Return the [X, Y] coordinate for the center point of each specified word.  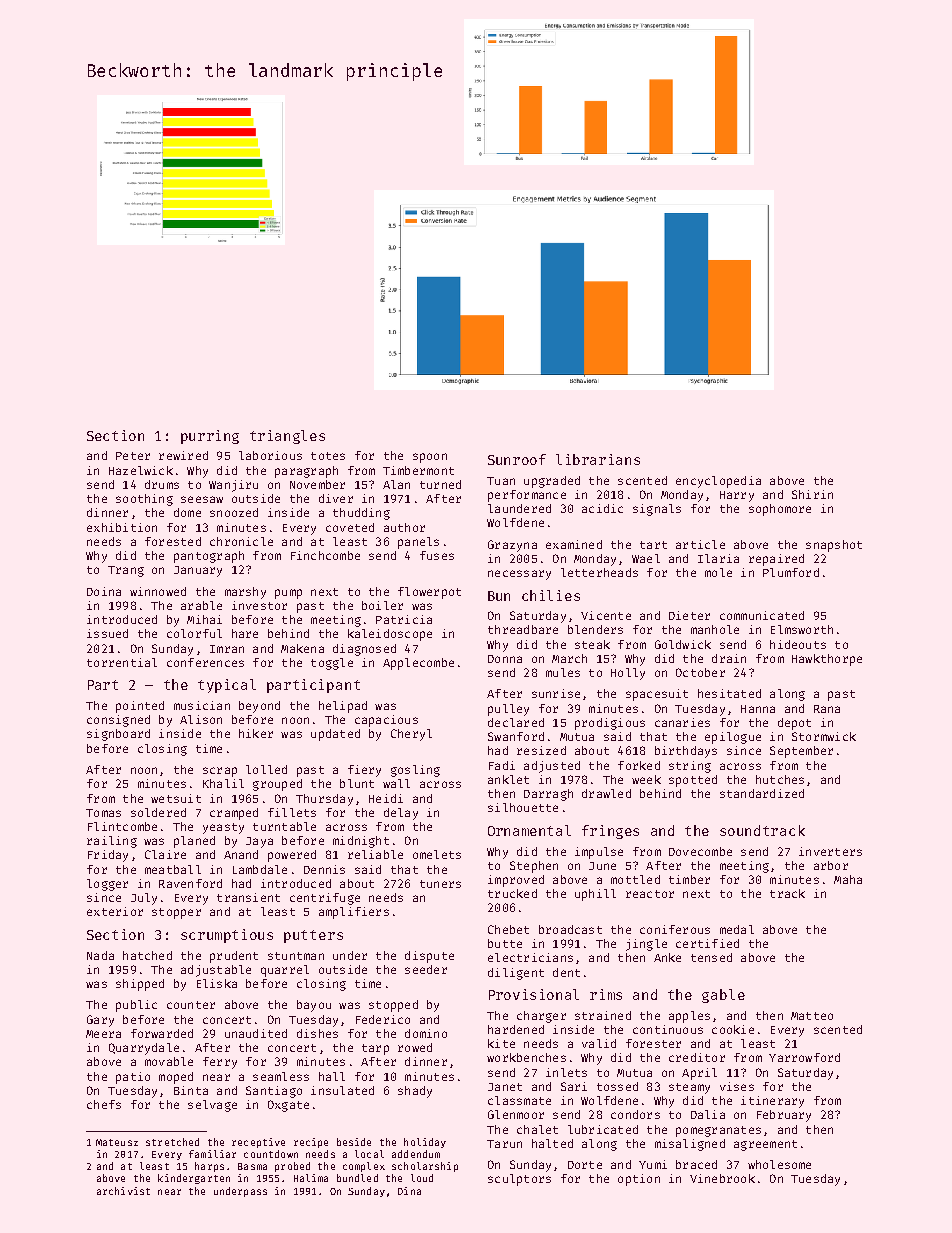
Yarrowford [804, 1057]
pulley [508, 710]
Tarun [504, 1144]
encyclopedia [718, 482]
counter [191, 1005]
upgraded [552, 482]
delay [401, 814]
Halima [311, 1178]
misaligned [690, 1145]
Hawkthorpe [827, 660]
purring [210, 437]
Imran [227, 649]
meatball [173, 869]
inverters [830, 851]
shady [415, 1092]
